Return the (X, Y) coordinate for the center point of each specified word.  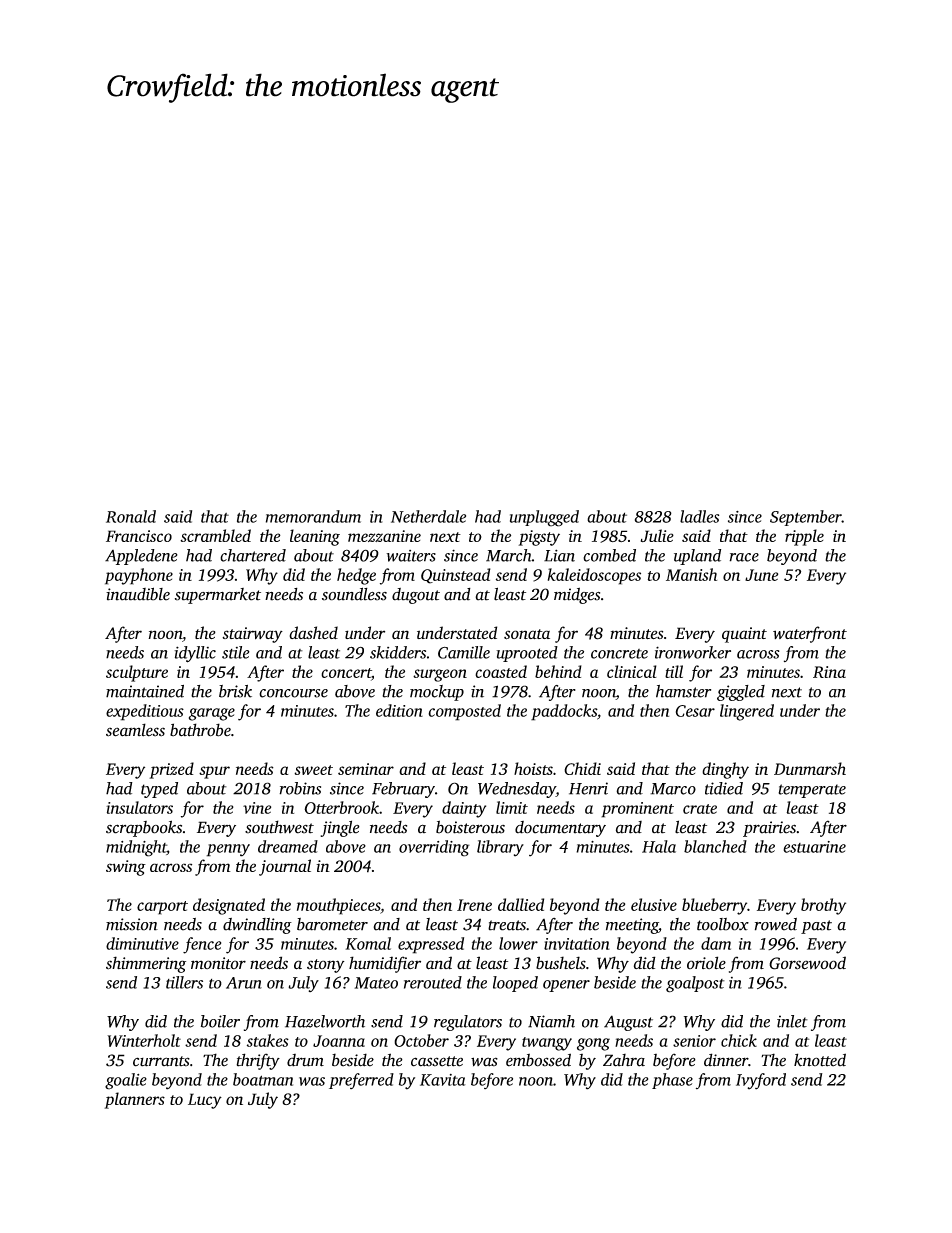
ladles (699, 516)
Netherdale (428, 516)
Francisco (139, 536)
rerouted (433, 982)
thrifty (258, 1061)
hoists (533, 768)
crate (700, 809)
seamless (135, 730)
